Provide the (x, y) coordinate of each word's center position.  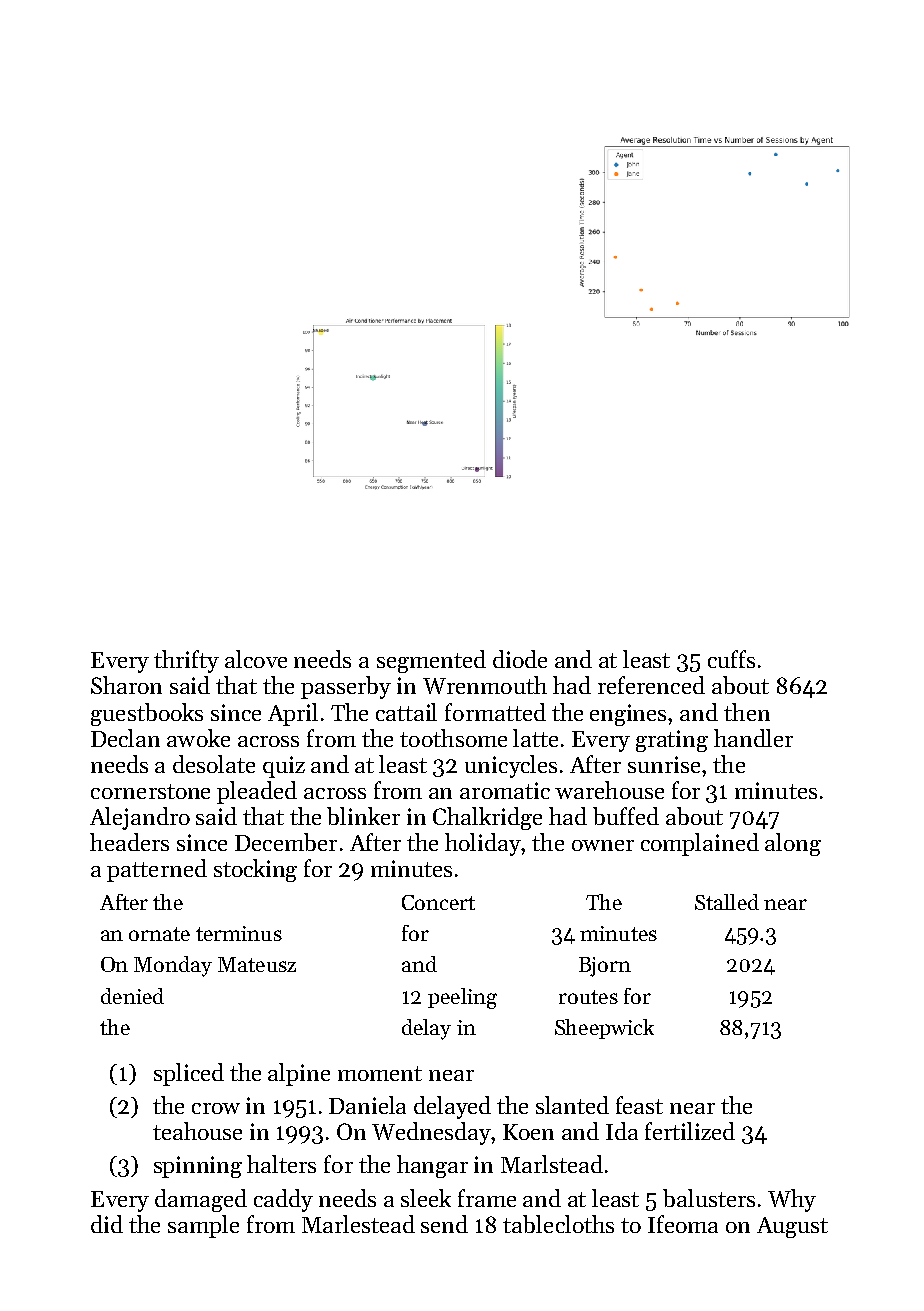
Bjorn (605, 967)
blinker (363, 816)
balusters (709, 1198)
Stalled (727, 902)
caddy (283, 1200)
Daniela (367, 1105)
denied (132, 996)
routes (588, 997)
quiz (284, 767)
